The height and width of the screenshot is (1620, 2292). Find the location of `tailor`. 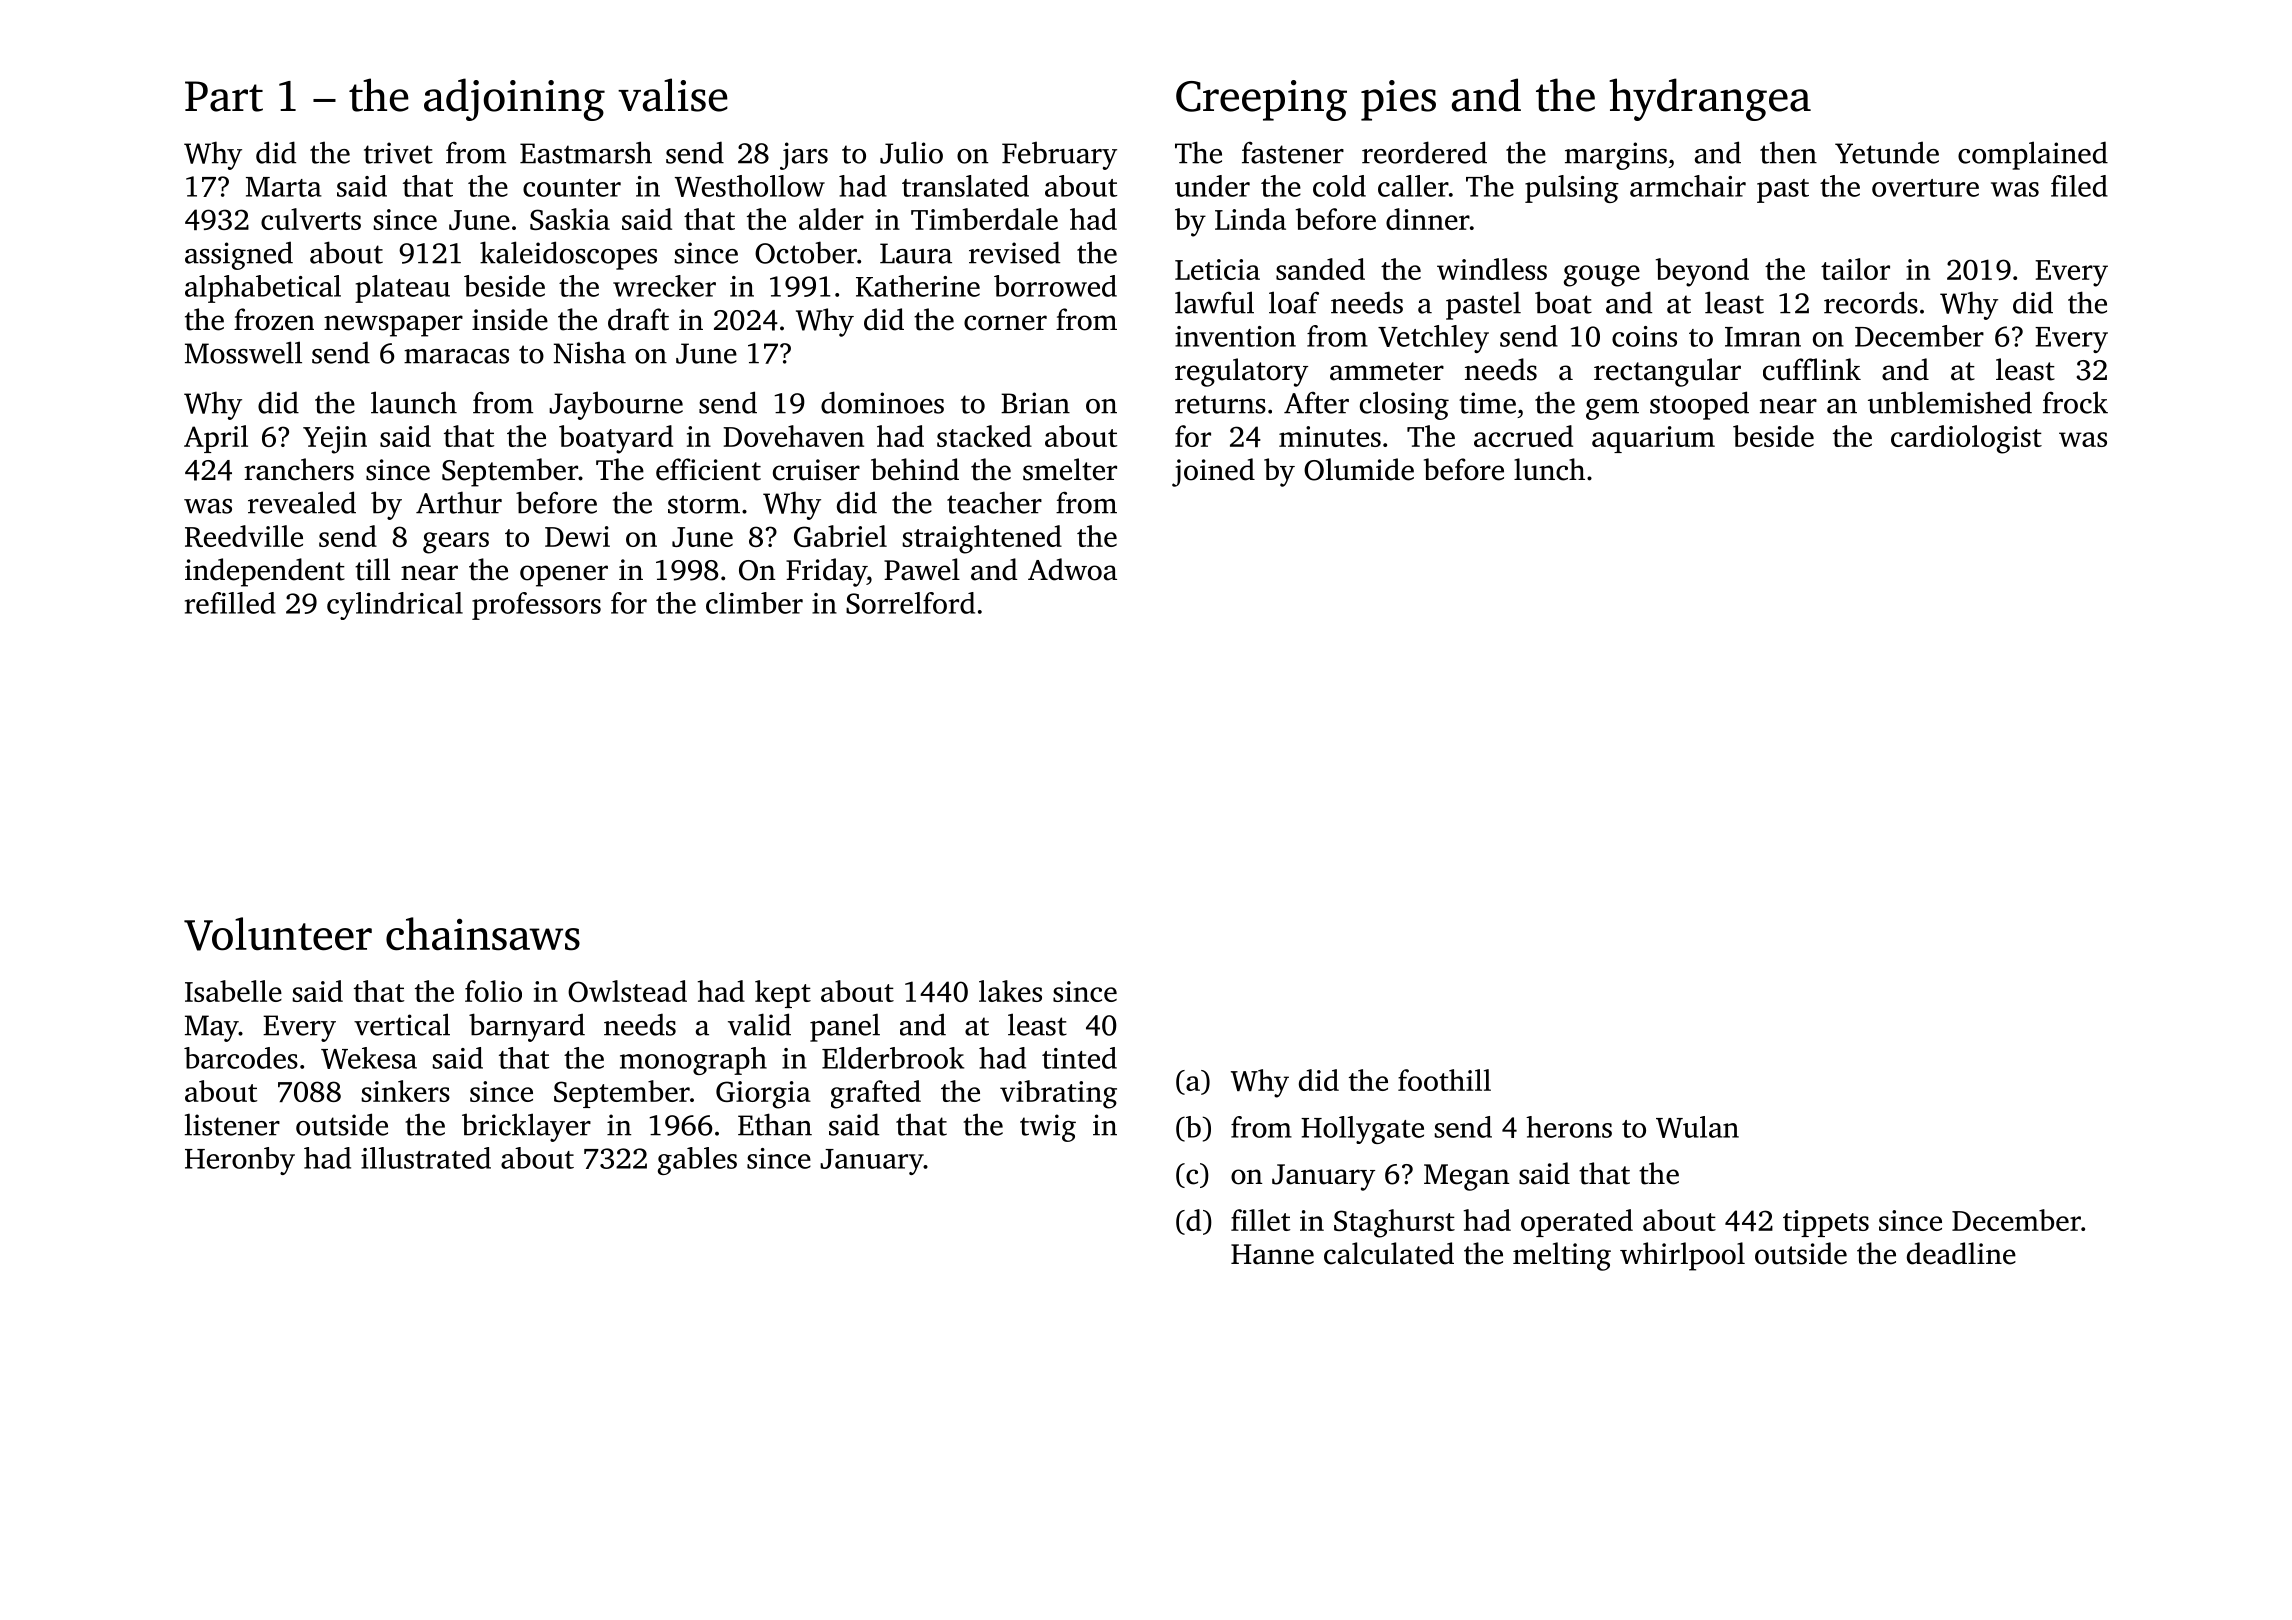

tailor is located at coordinates (1855, 269).
